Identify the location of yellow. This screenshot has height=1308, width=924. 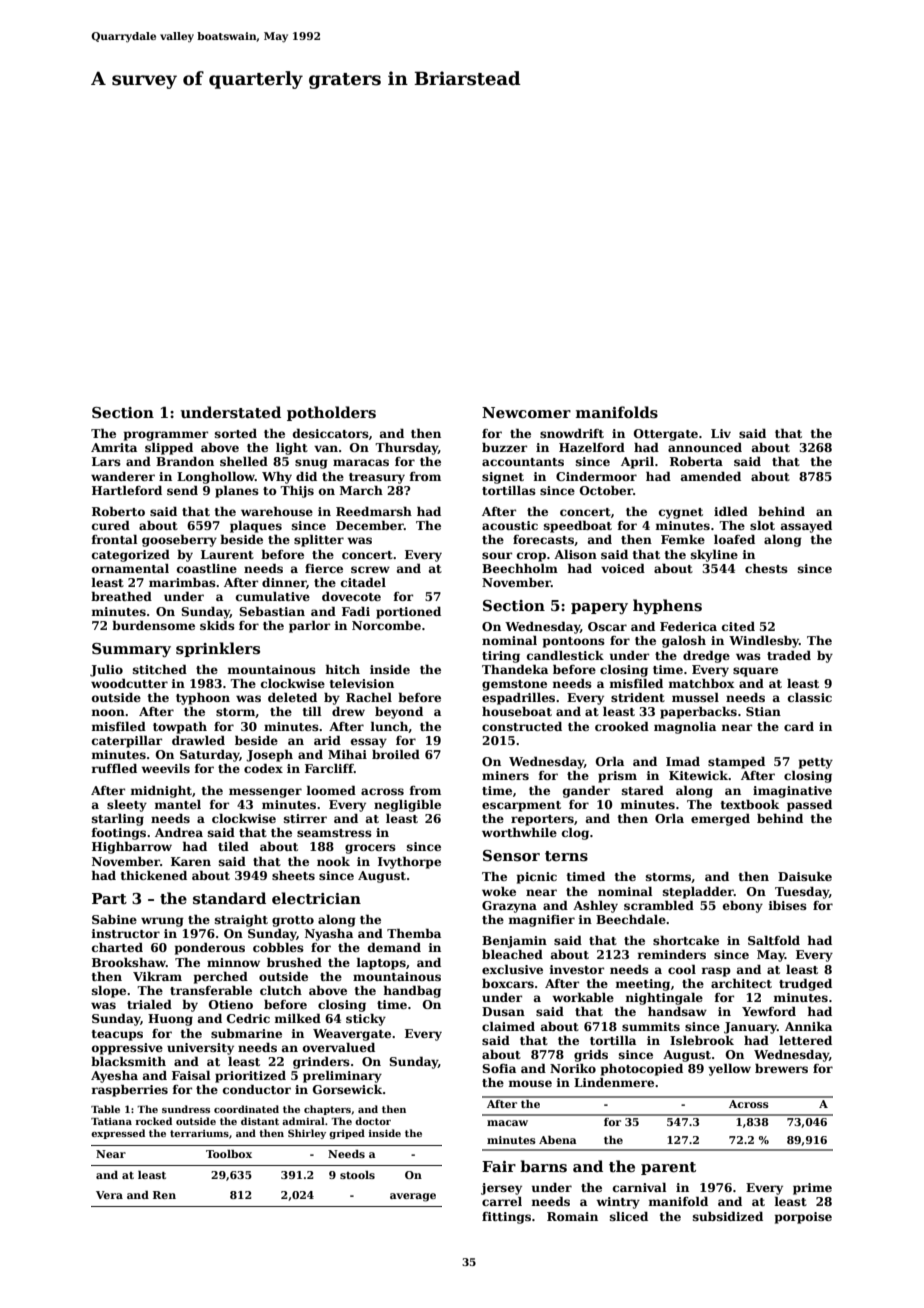
(729, 1069).
